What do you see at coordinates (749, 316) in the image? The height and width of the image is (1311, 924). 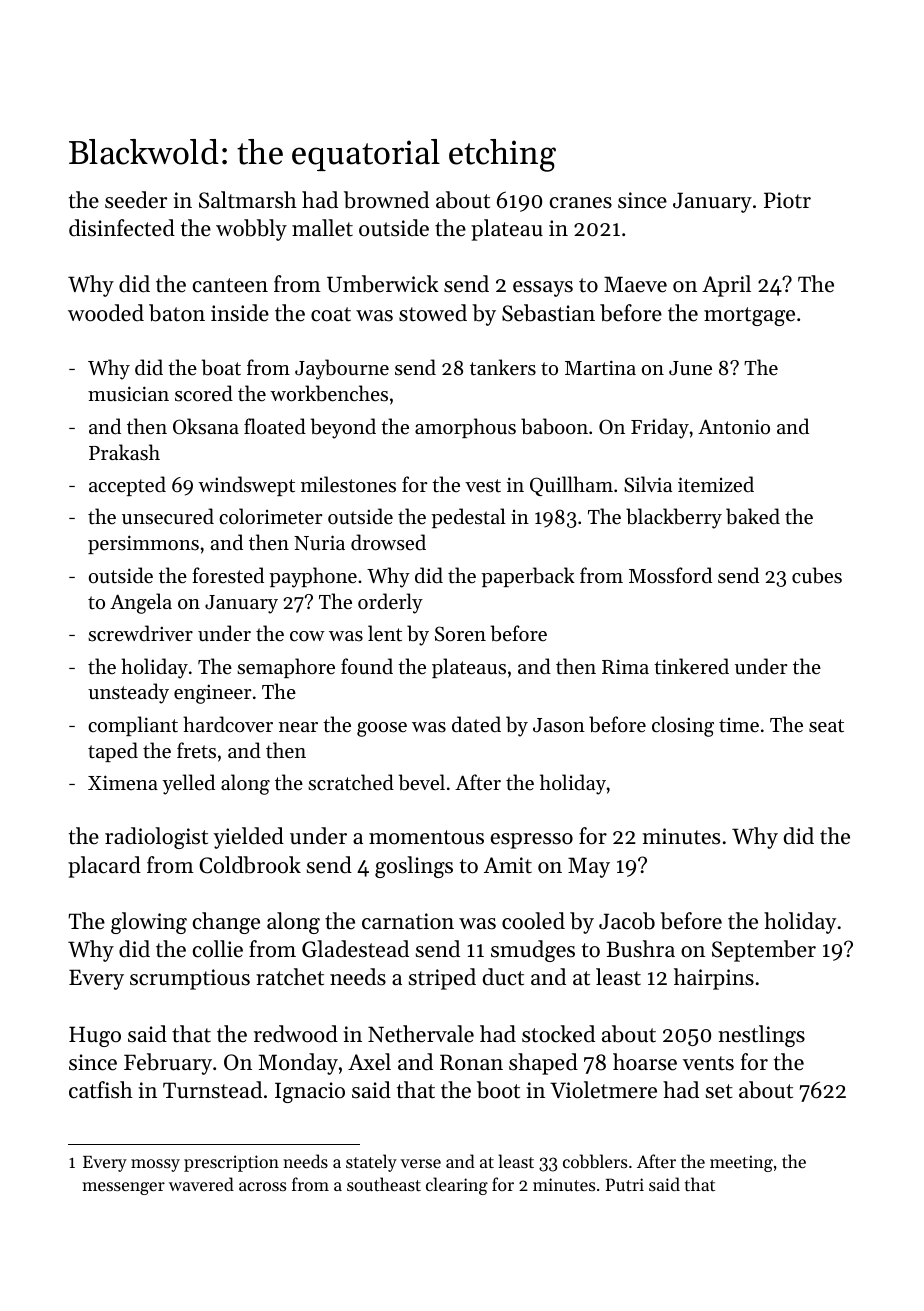 I see `mortgage` at bounding box center [749, 316].
